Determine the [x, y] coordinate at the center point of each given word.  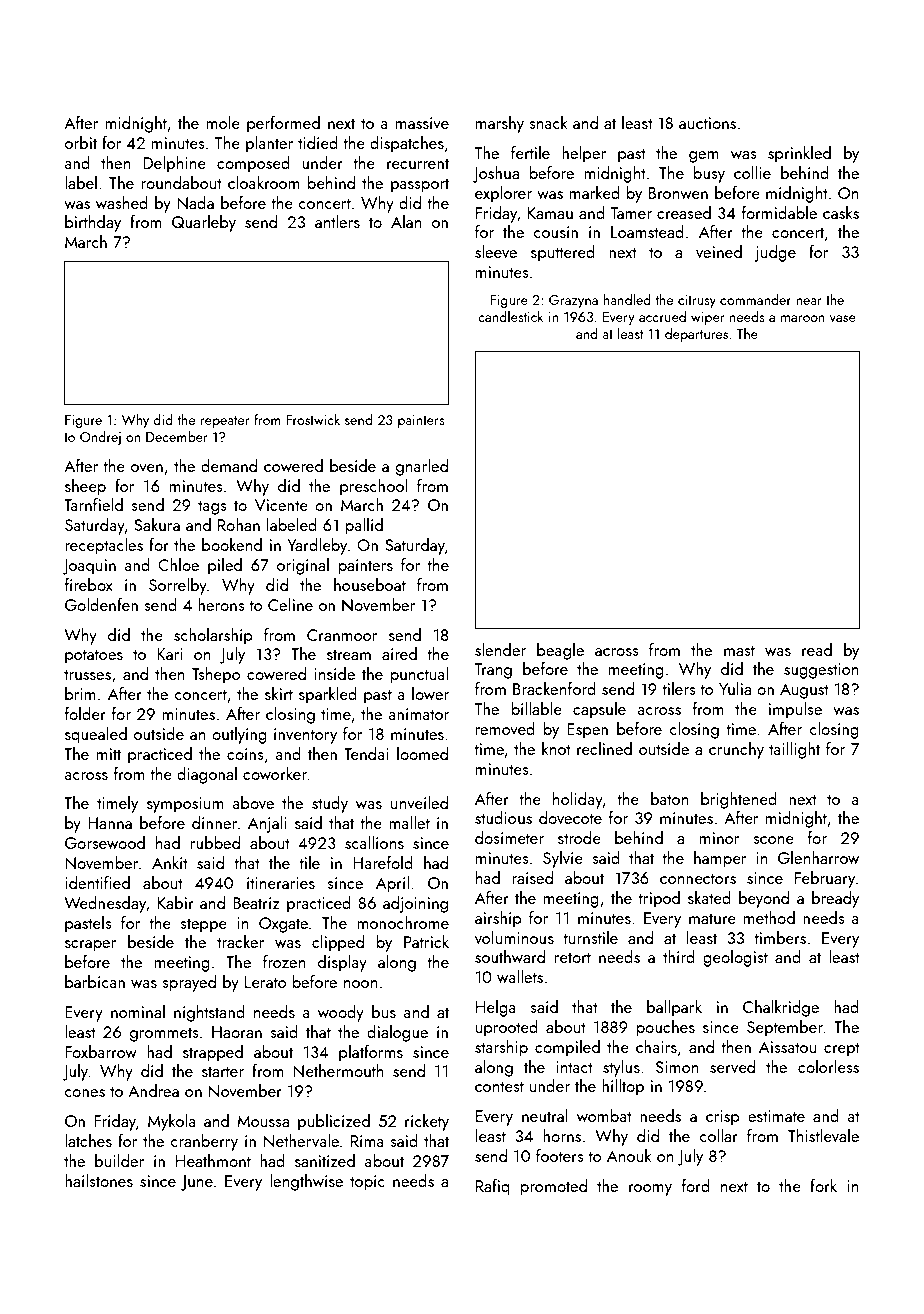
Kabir [176, 902]
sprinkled [799, 154]
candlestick [511, 316]
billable [536, 708]
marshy [500, 124]
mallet [409, 822]
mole [223, 122]
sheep [85, 487]
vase [843, 318]
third [679, 956]
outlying [239, 735]
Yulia [735, 688]
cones [85, 1093]
